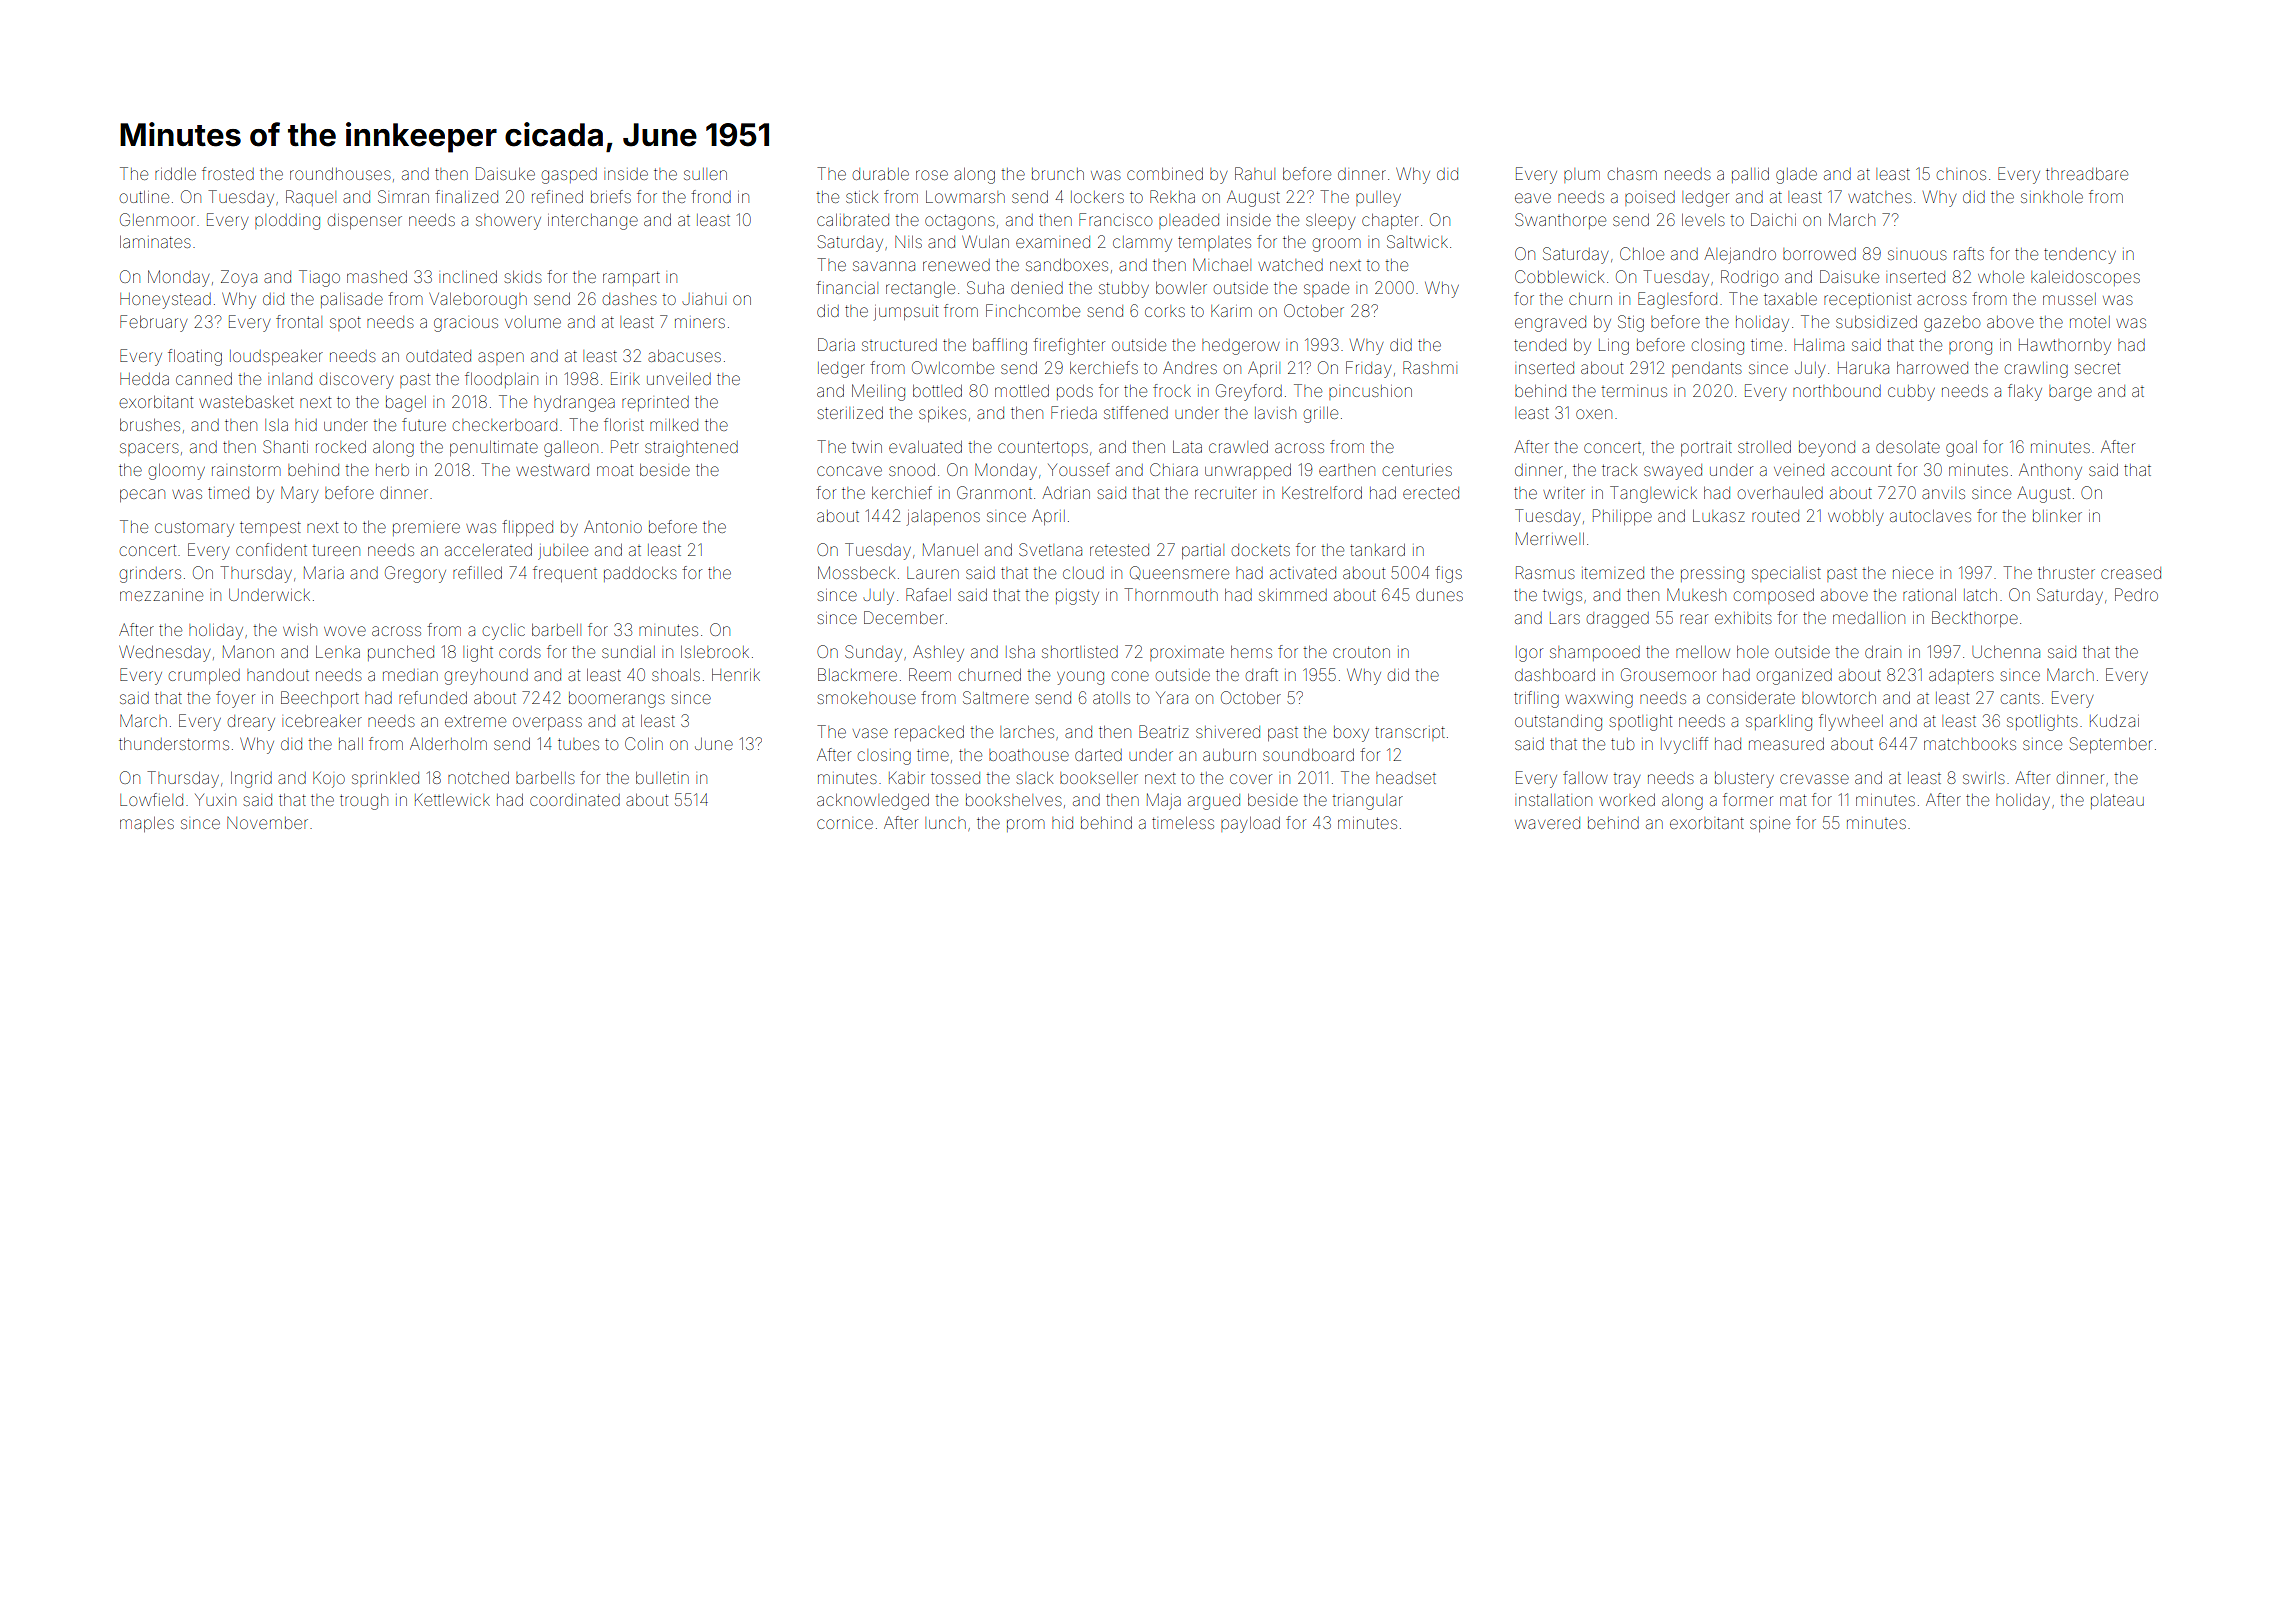 This page has width=2282, height=1614. What do you see at coordinates (2085, 278) in the page?
I see `kaleidoscopes` at bounding box center [2085, 278].
